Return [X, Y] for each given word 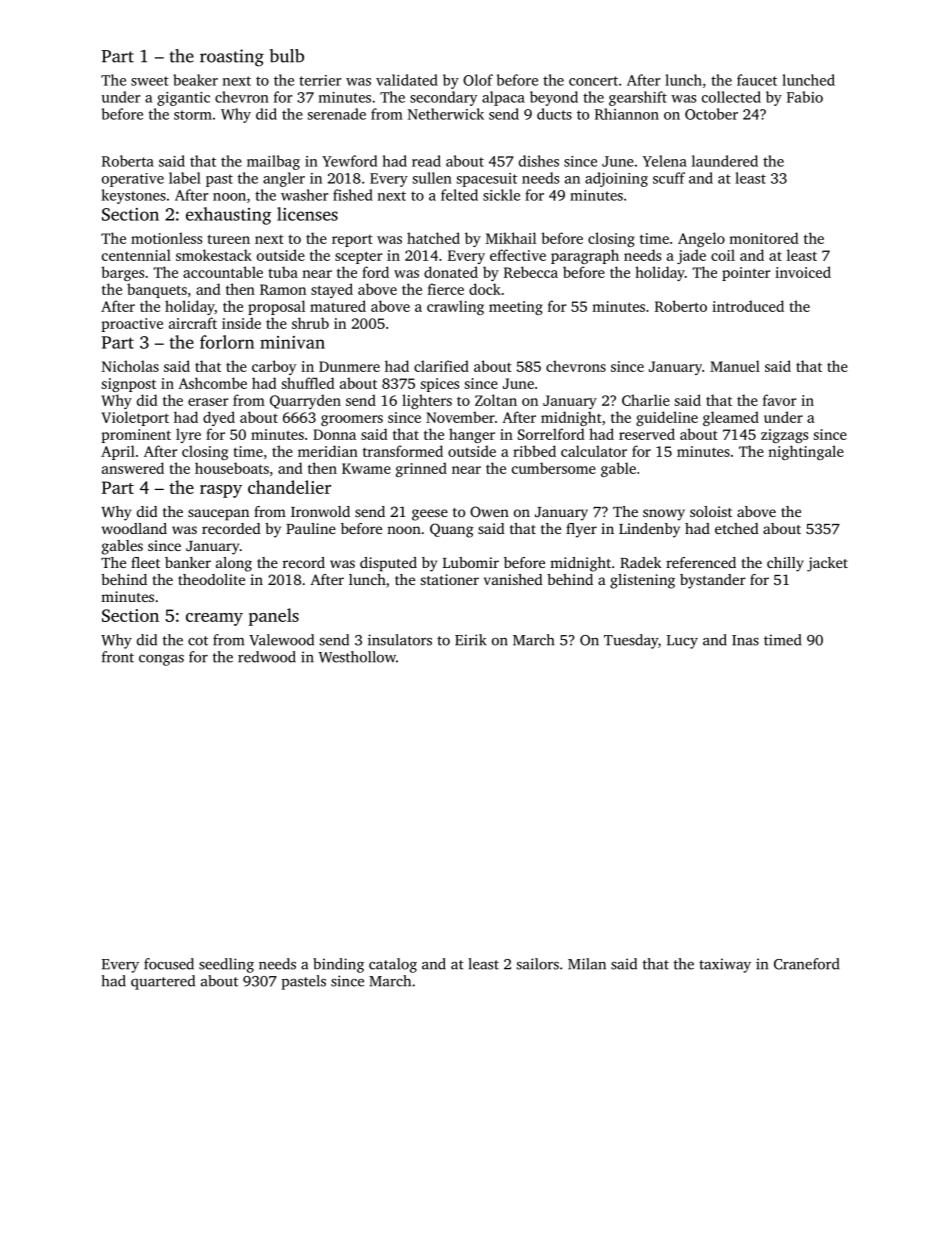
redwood [267, 657]
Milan [587, 964]
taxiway [725, 965]
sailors [538, 964]
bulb [287, 56]
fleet [145, 562]
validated [407, 80]
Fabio [805, 97]
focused [169, 964]
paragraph [585, 256]
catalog [393, 965]
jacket [827, 564]
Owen [489, 511]
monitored [763, 238]
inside [241, 323]
